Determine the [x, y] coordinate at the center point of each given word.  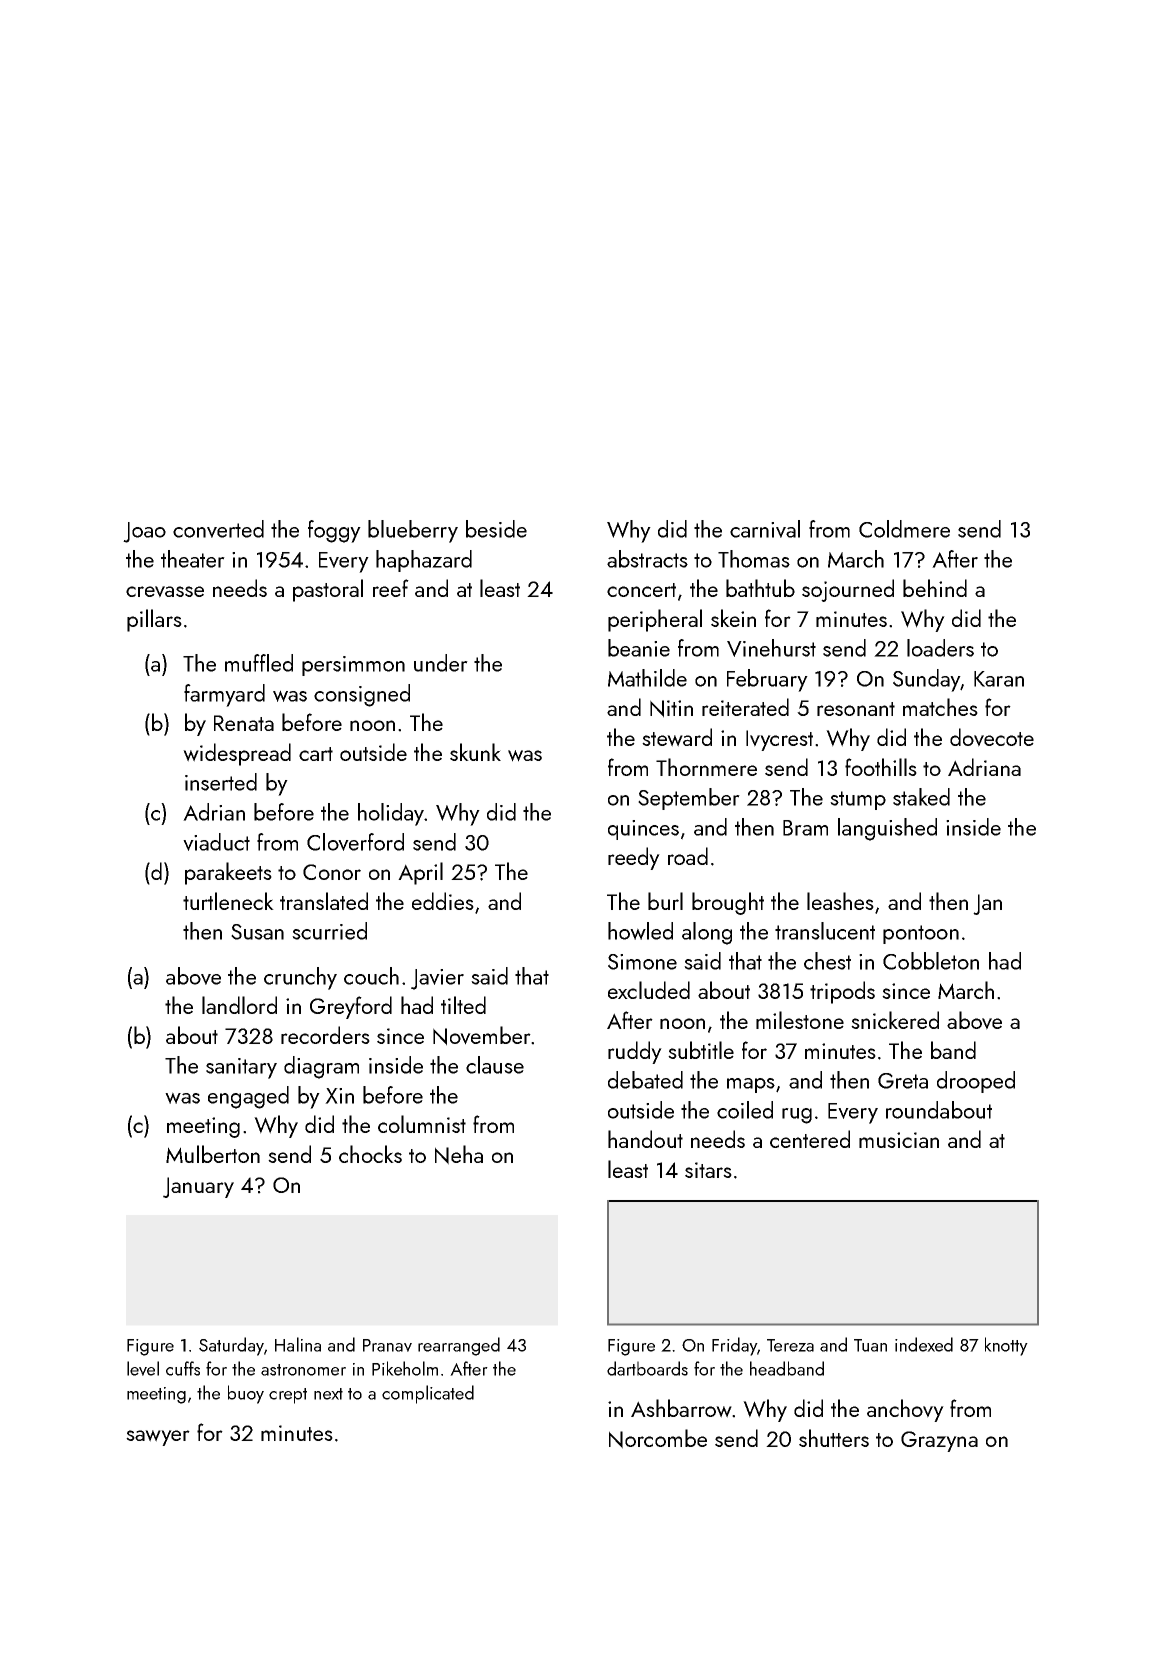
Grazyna [939, 1441]
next [328, 1394]
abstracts [647, 559]
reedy [634, 858]
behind [935, 588]
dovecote [992, 737]
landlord [239, 1005]
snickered [895, 1020]
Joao [144, 532]
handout [645, 1139]
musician [899, 1140]
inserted [221, 782]
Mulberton [213, 1154]
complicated [428, 1394]
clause [495, 1065]
